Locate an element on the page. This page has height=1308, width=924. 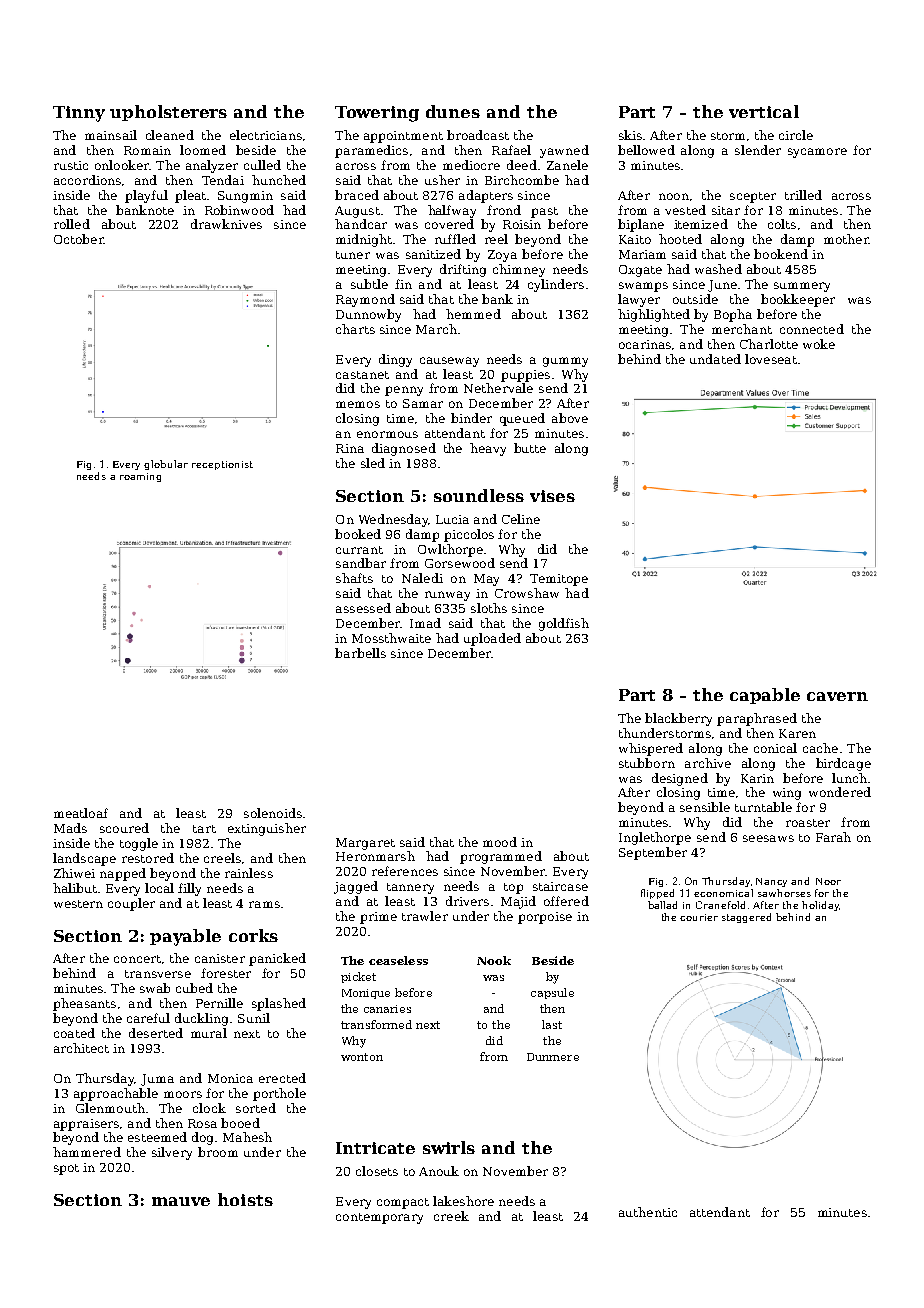
piccolos is located at coordinates (469, 535).
